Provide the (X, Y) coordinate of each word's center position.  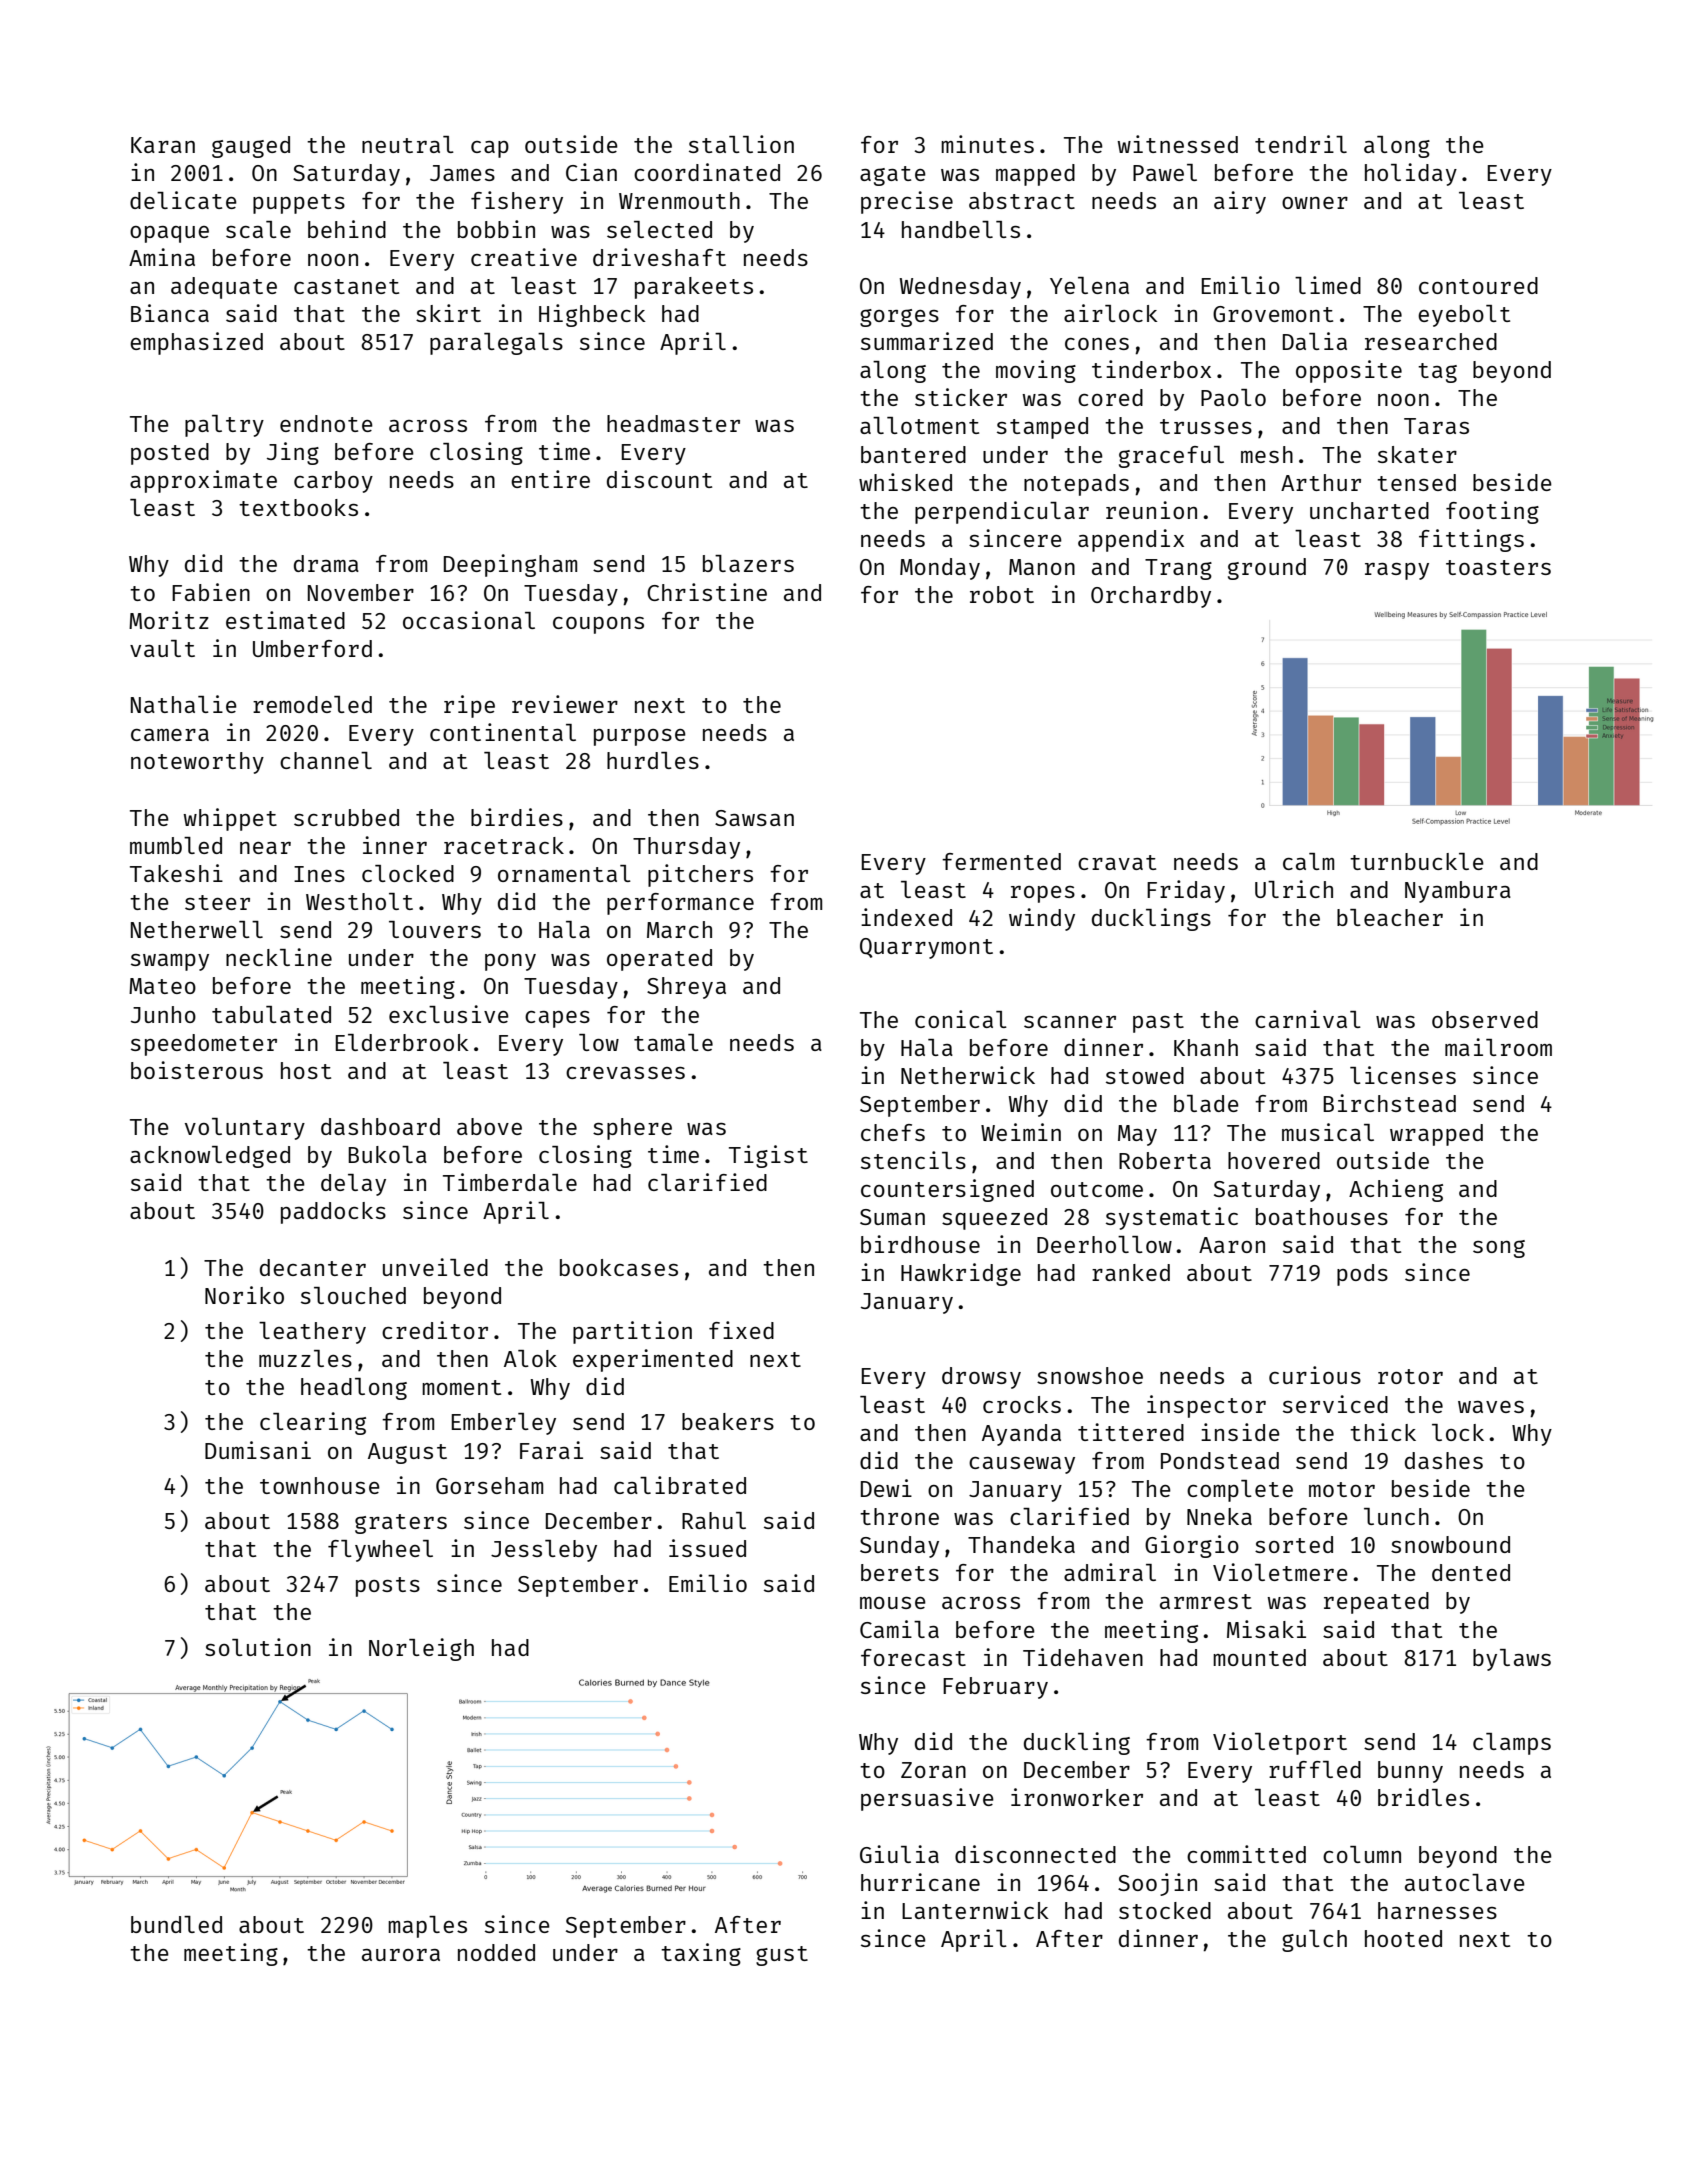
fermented (1001, 861)
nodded (496, 1952)
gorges (899, 318)
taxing (701, 1954)
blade (1206, 1103)
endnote (326, 423)
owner (1315, 203)
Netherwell (197, 929)
